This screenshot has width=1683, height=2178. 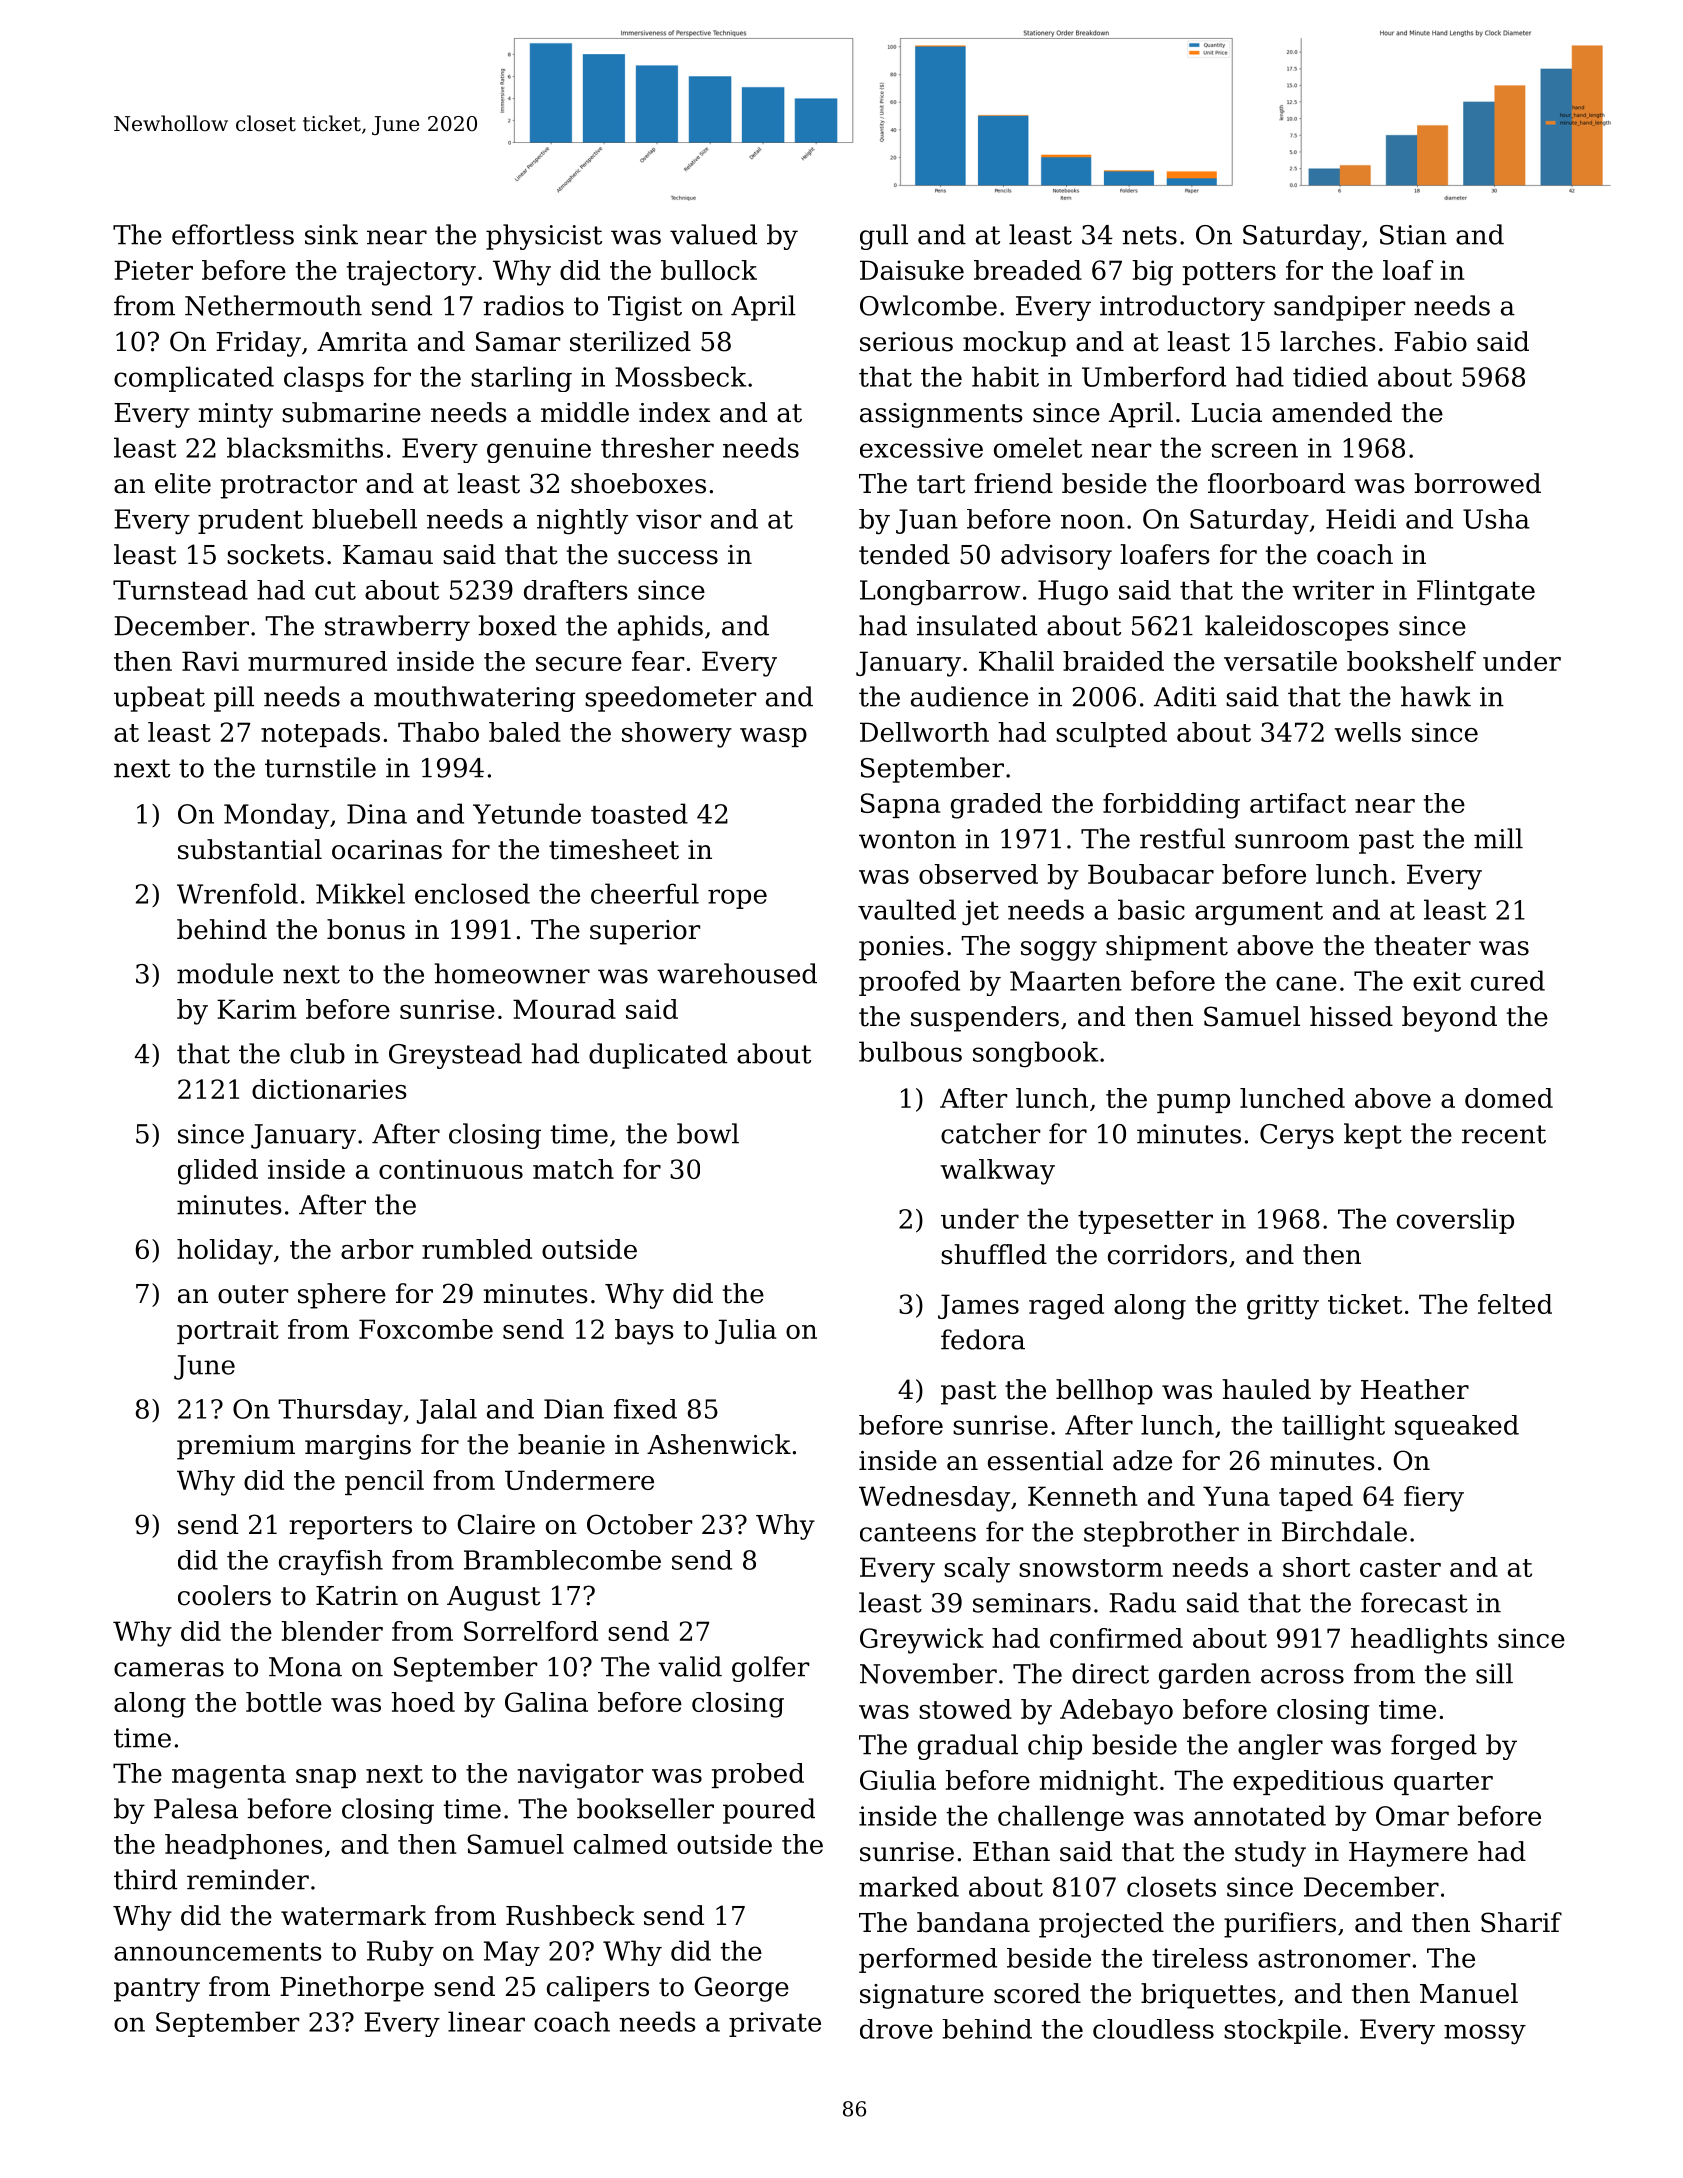 What do you see at coordinates (658, 661) in the screenshot?
I see `fear` at bounding box center [658, 661].
